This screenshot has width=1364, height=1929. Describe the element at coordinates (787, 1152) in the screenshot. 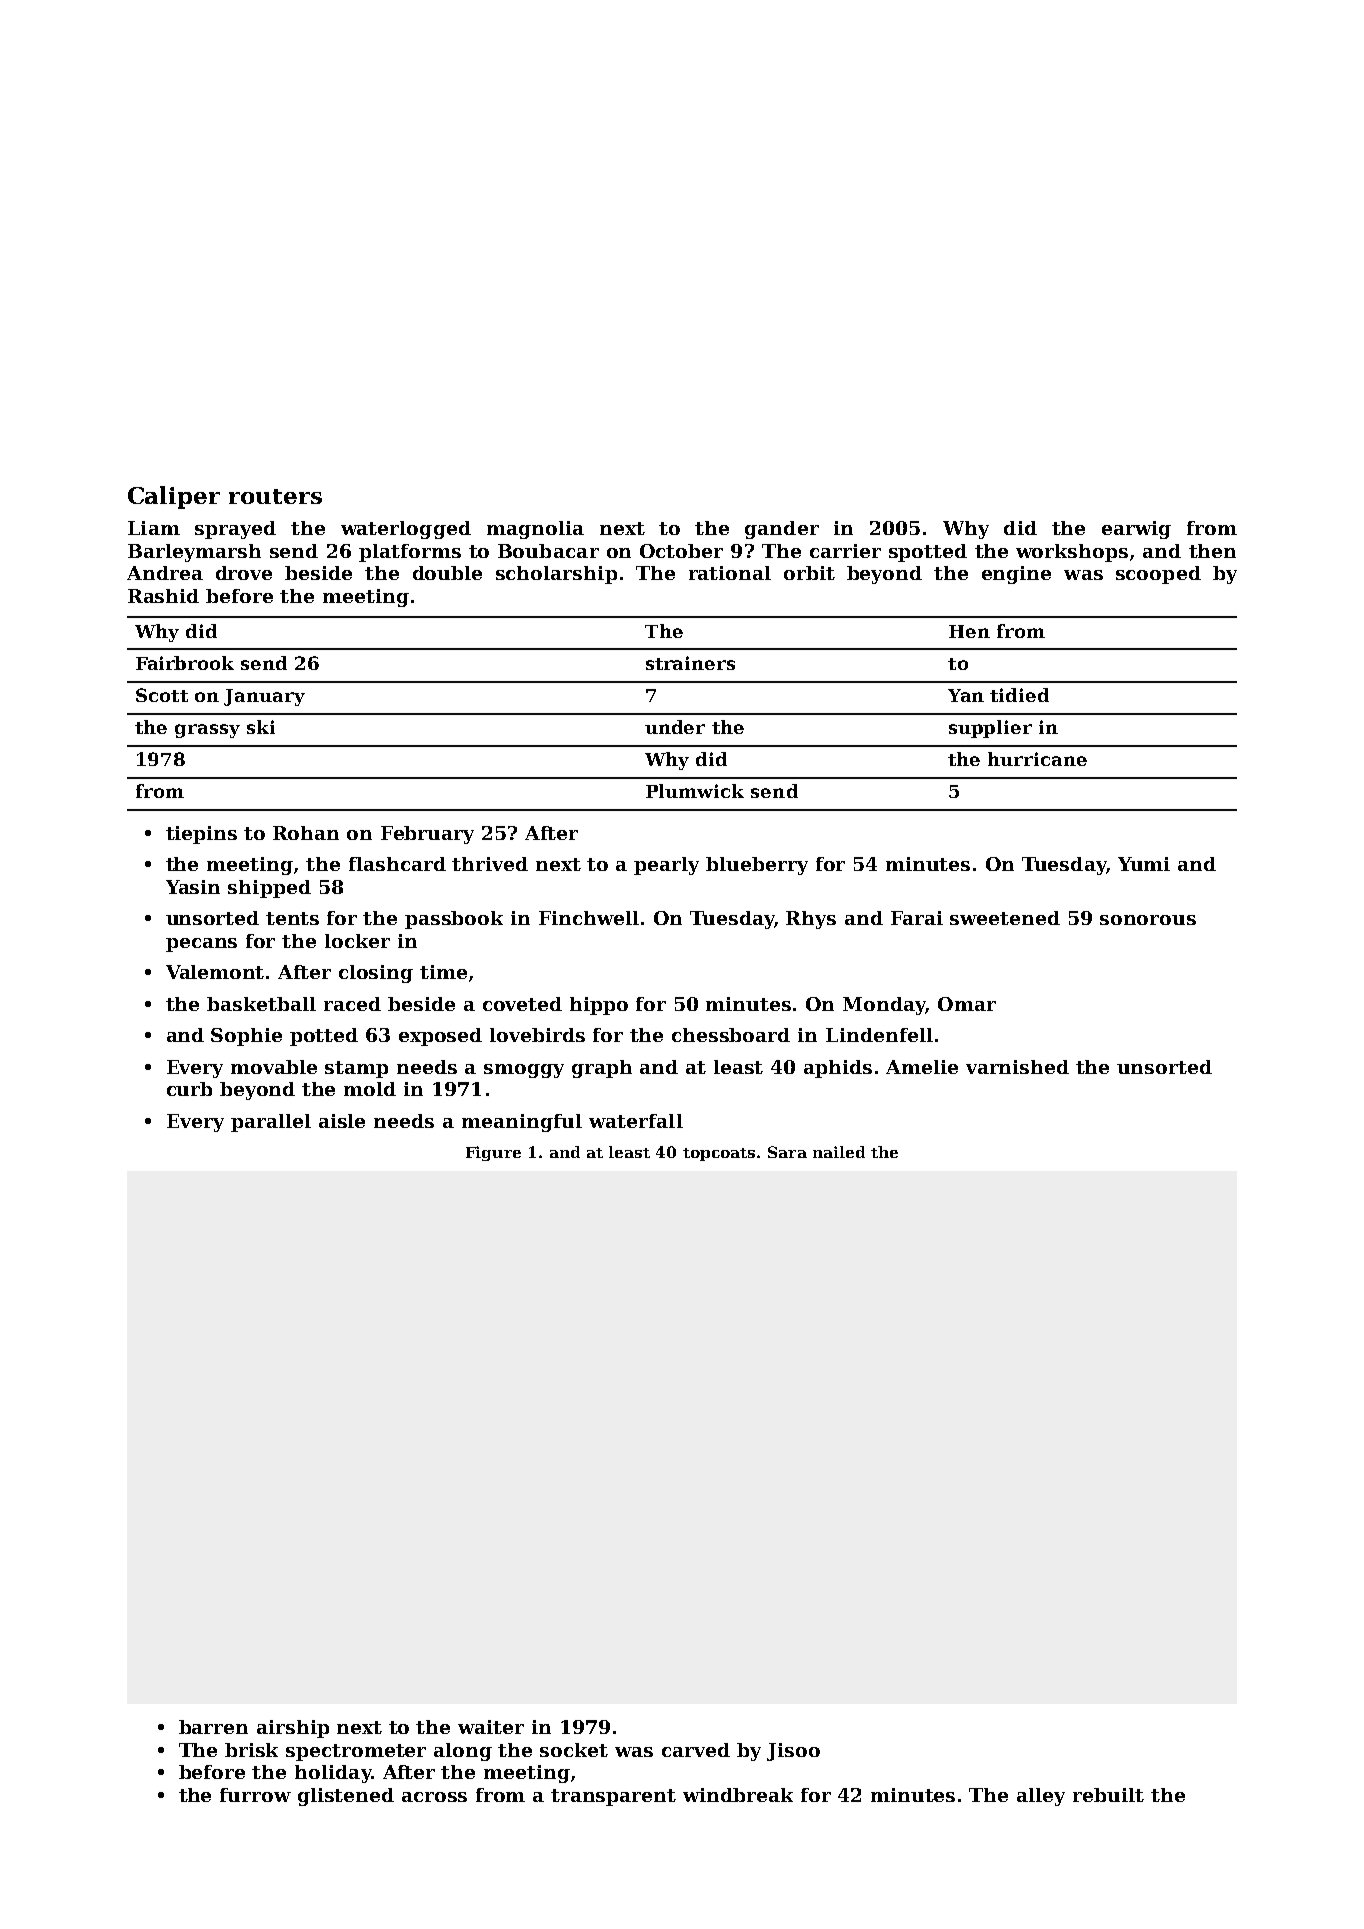

I see `Sara` at that location.
